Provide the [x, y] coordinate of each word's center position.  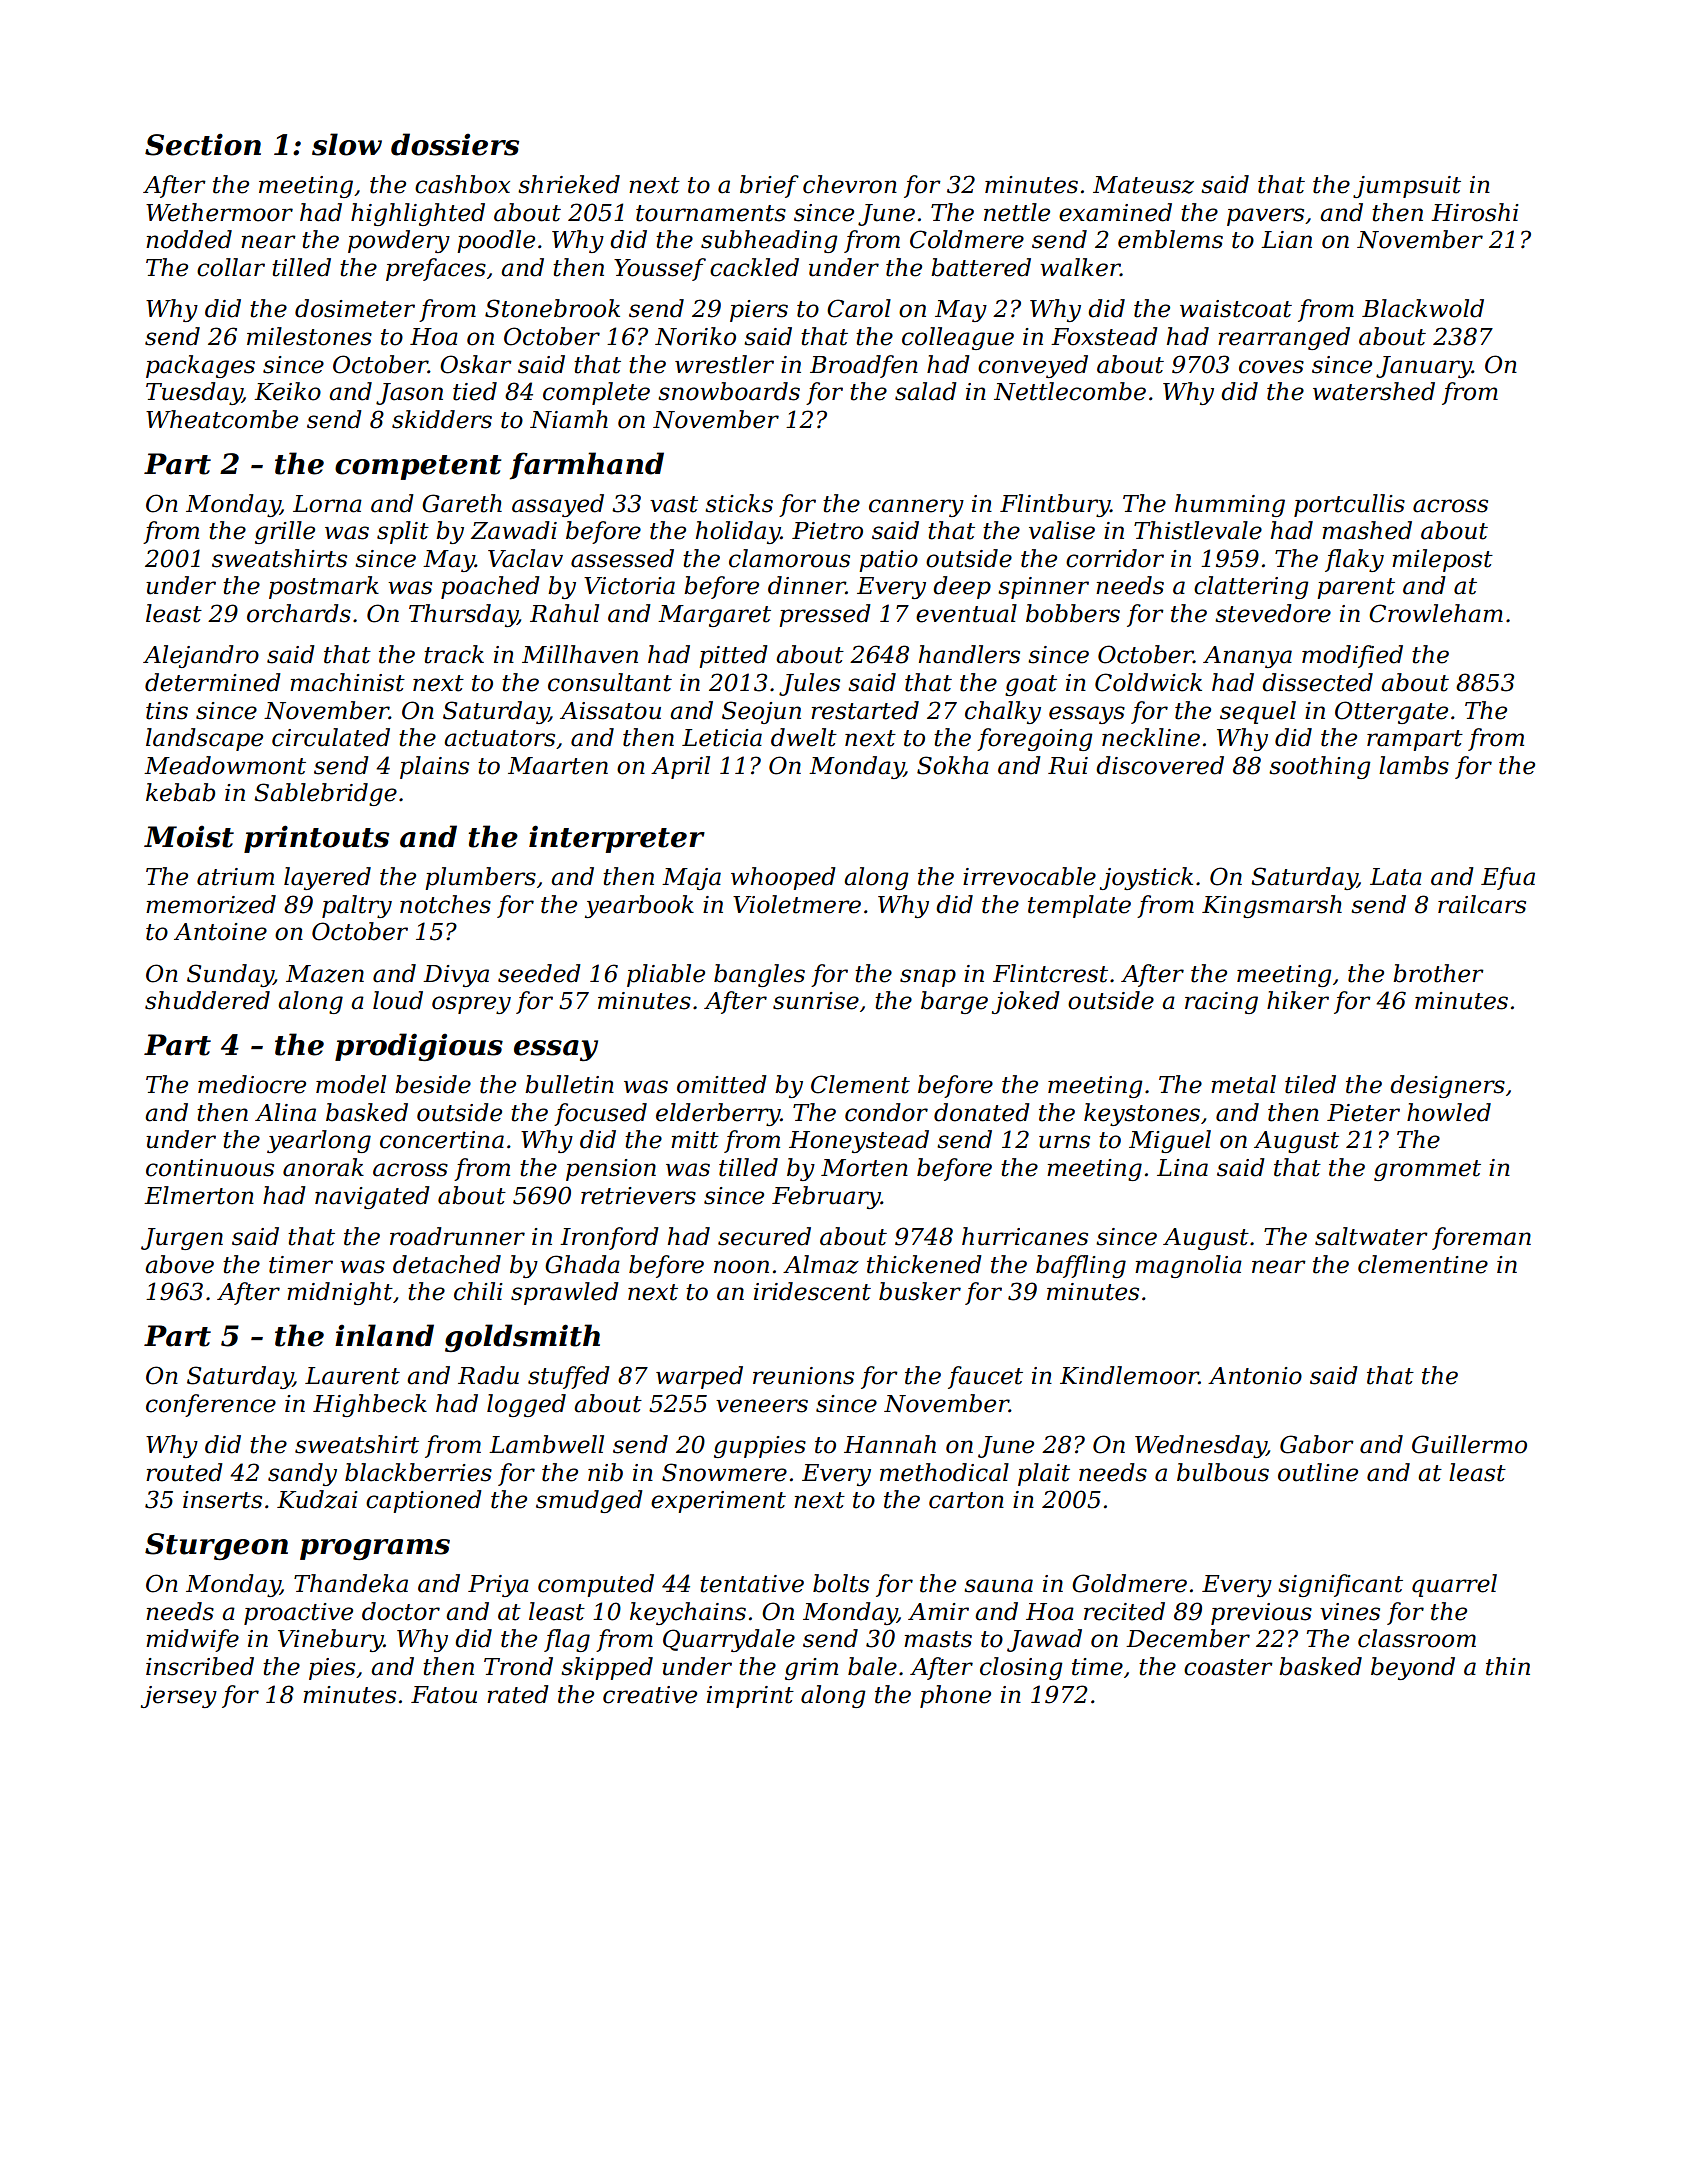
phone [955, 1696]
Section [203, 144]
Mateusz [1143, 185]
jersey [179, 1697]
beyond [1413, 1668]
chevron [850, 184]
